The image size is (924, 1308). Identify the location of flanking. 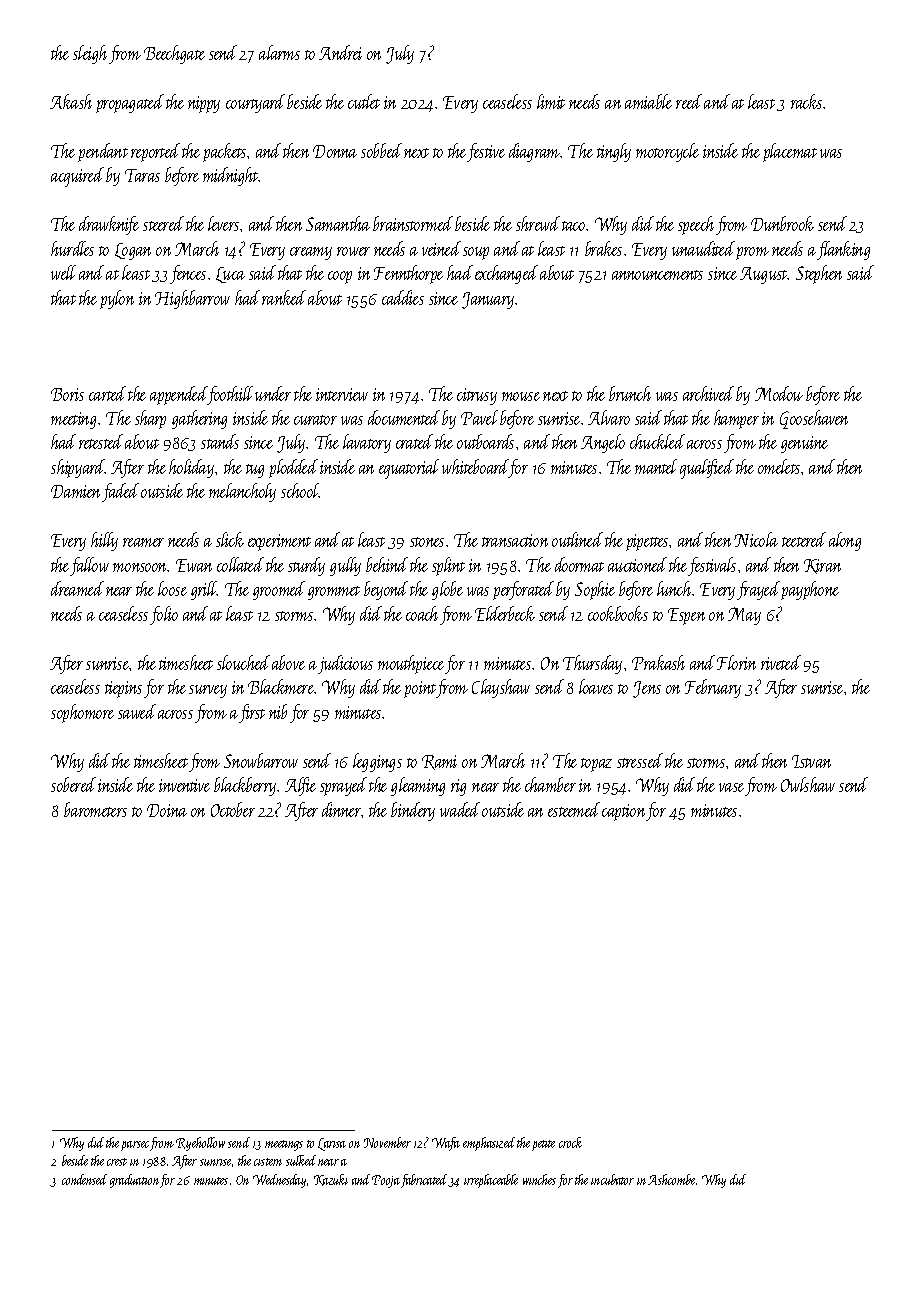
(843, 250).
